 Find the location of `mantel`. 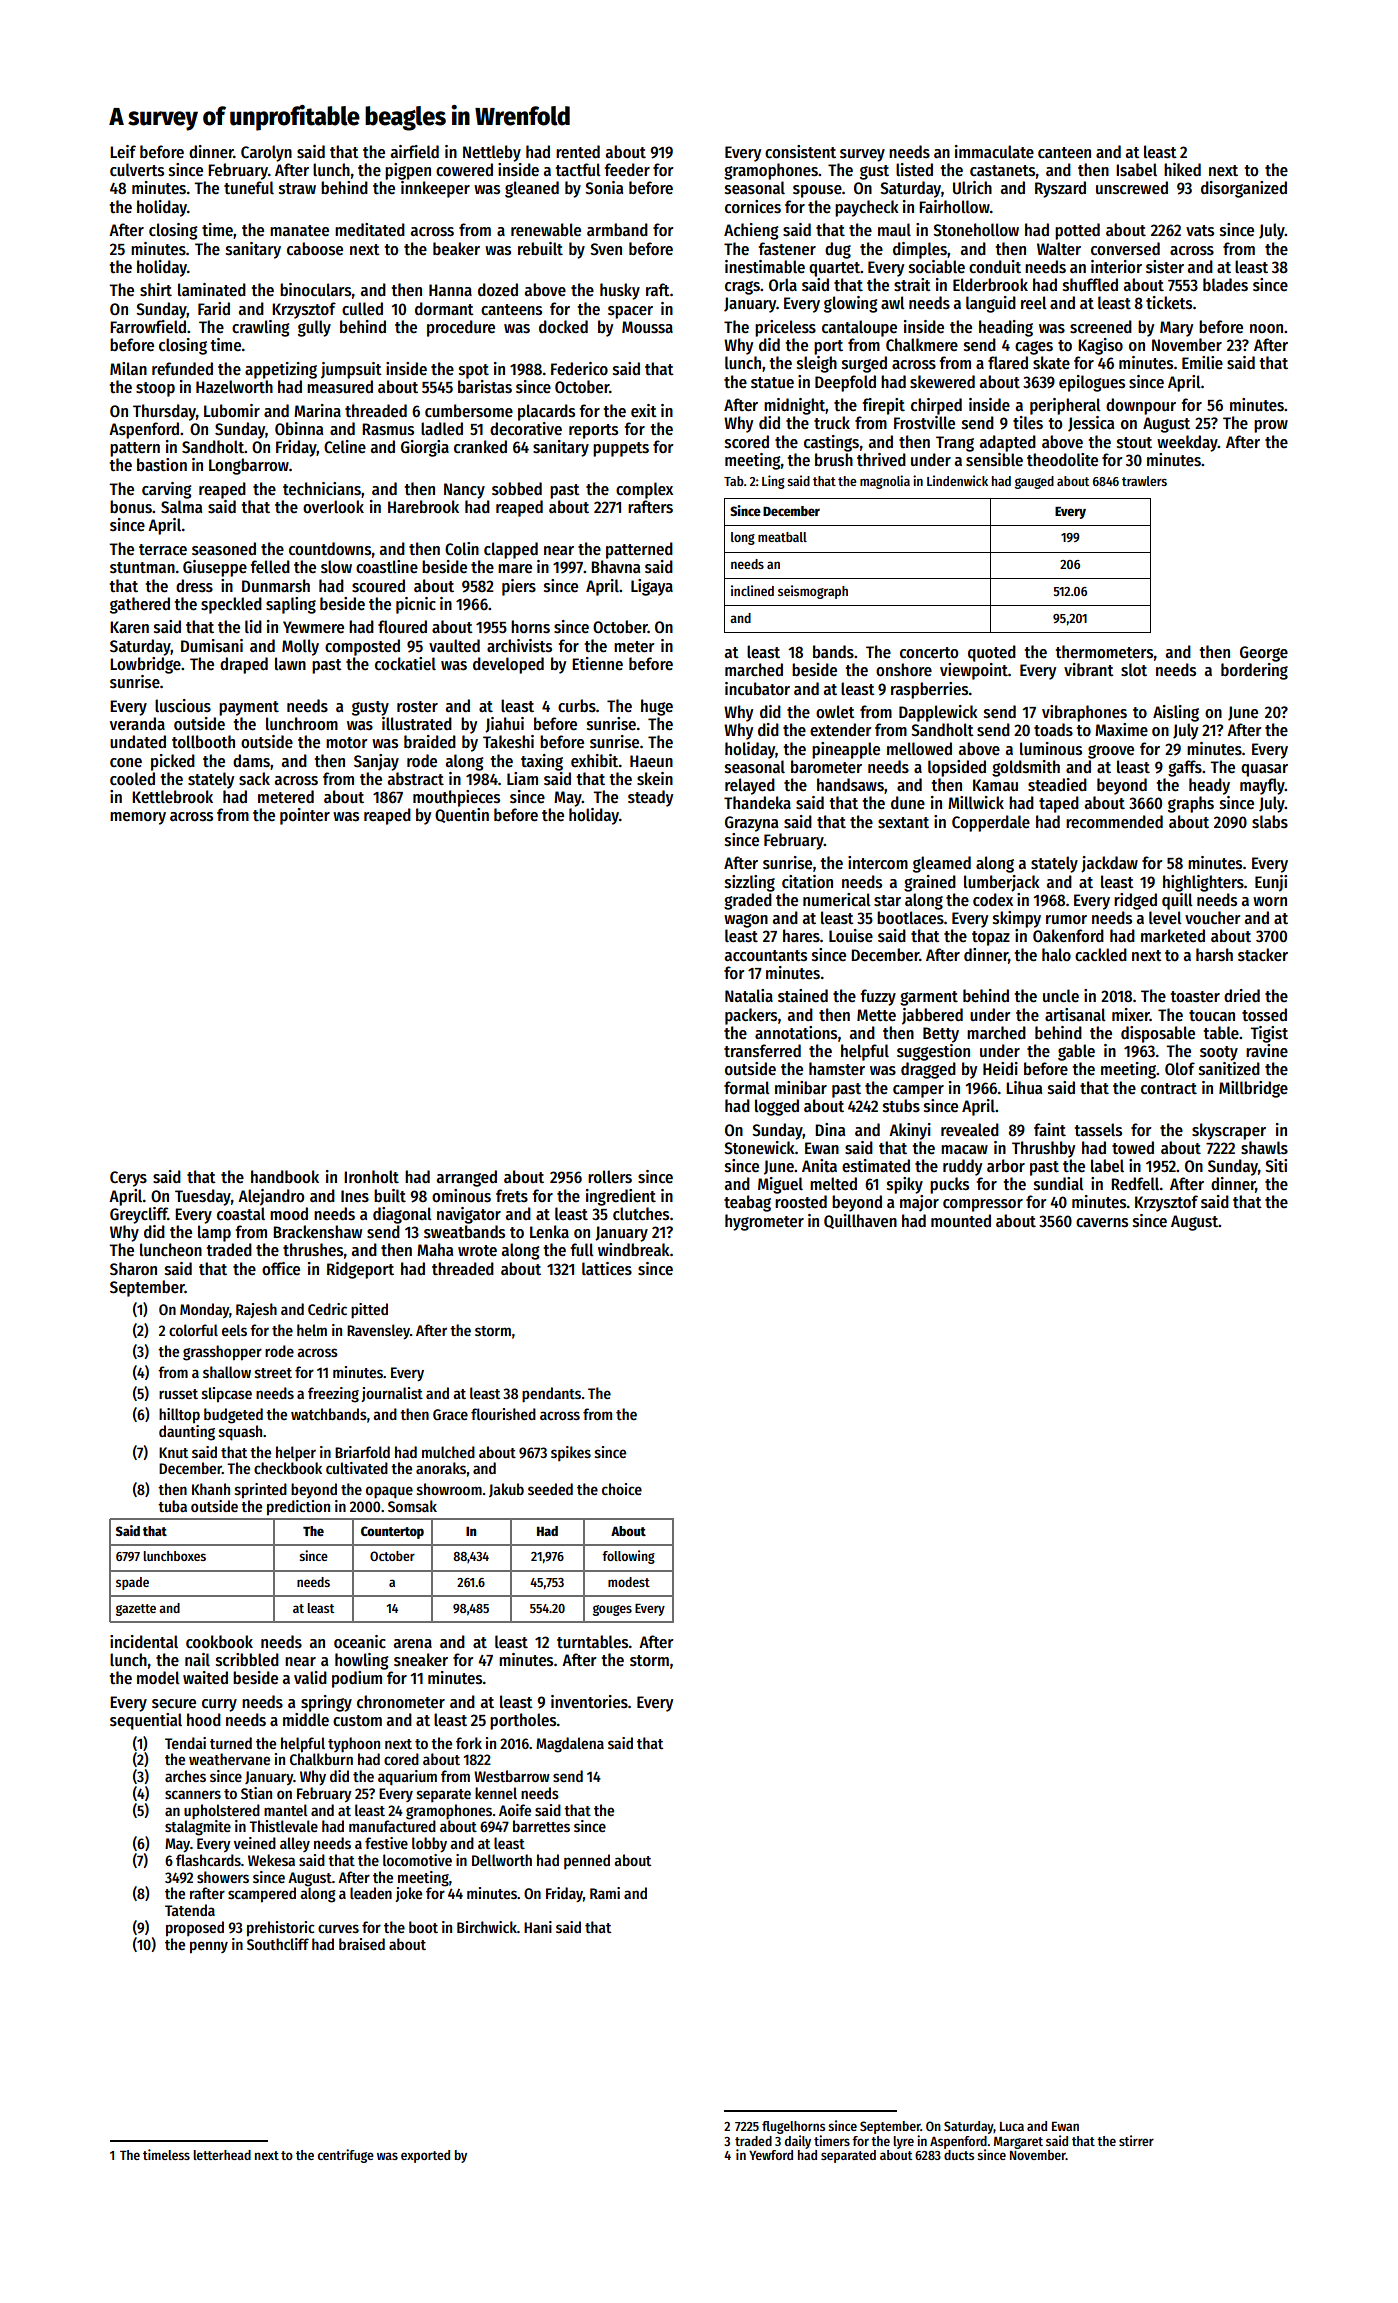

mantel is located at coordinates (286, 1810).
